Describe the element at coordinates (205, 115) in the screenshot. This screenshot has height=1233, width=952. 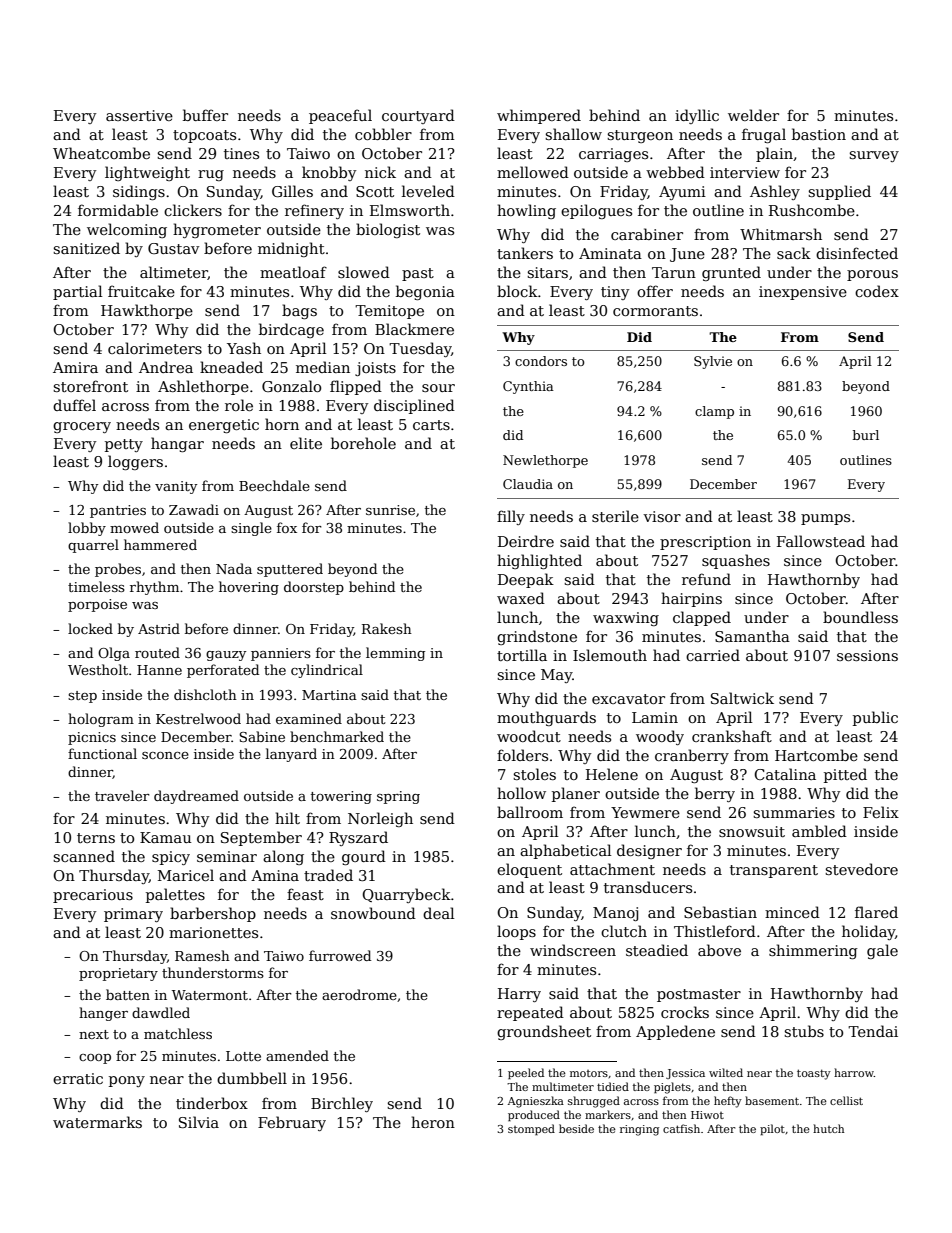
I see `buffer` at that location.
